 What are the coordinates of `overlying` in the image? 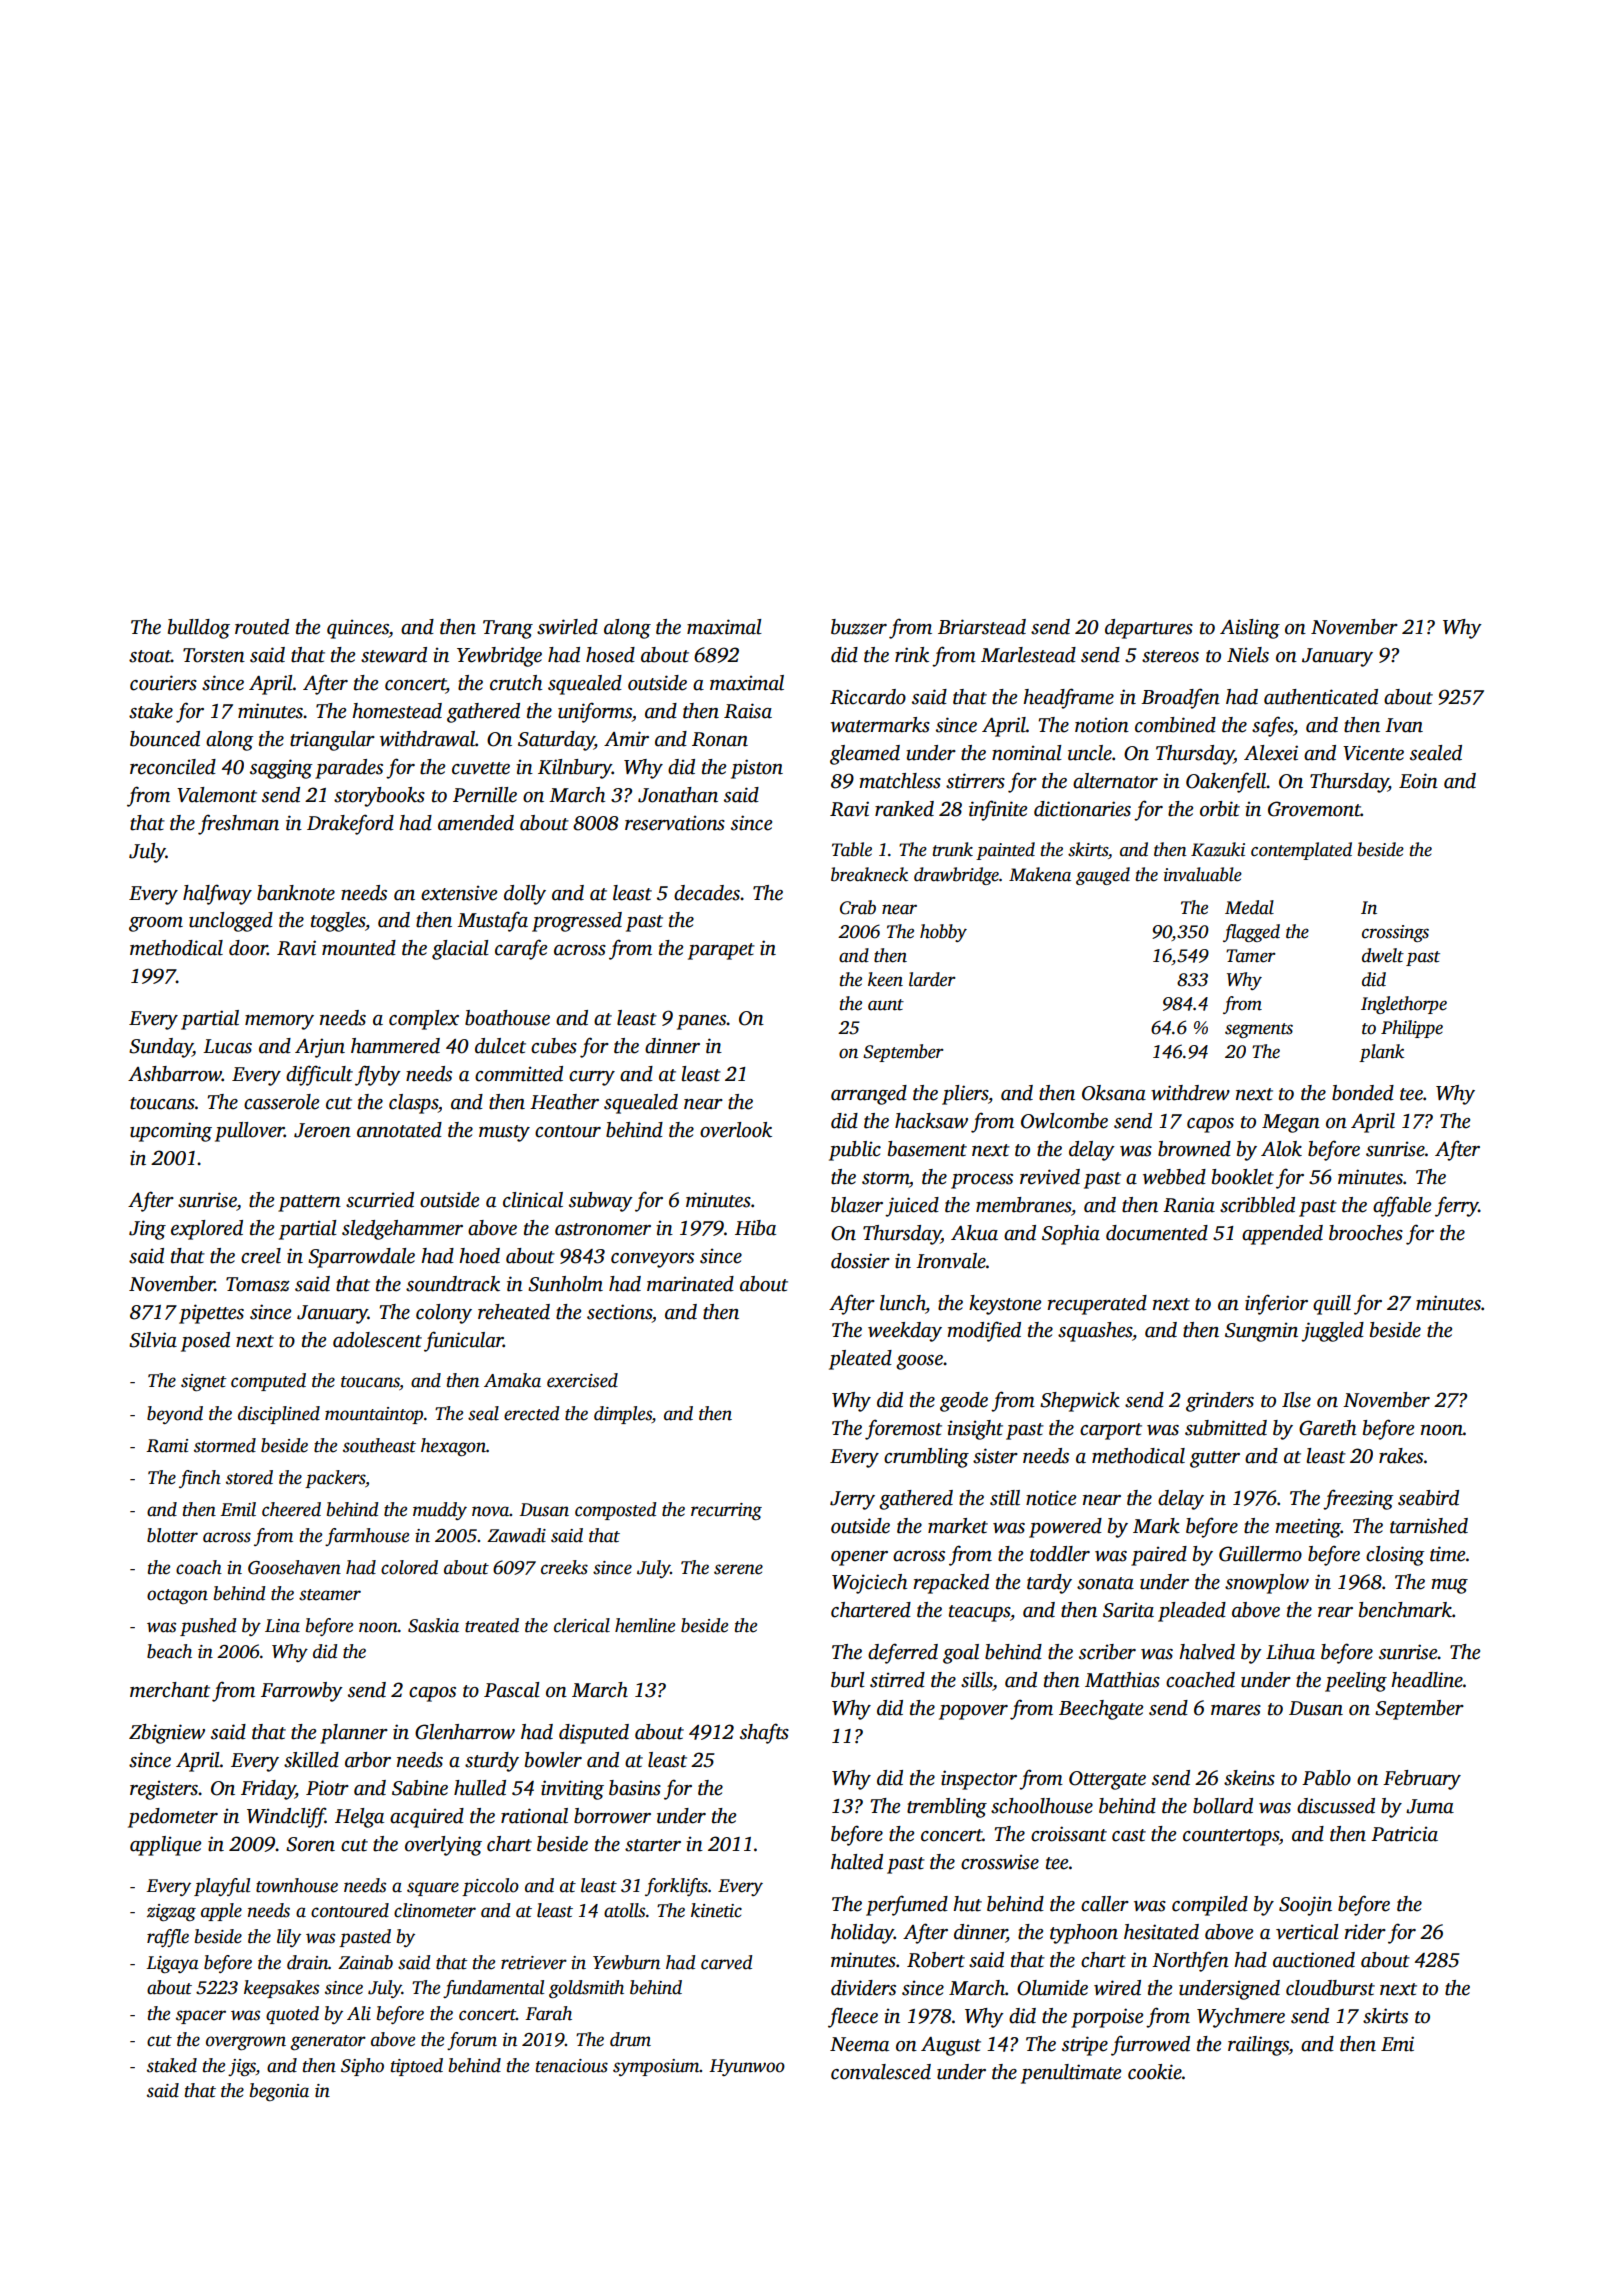 It's located at (443, 1846).
